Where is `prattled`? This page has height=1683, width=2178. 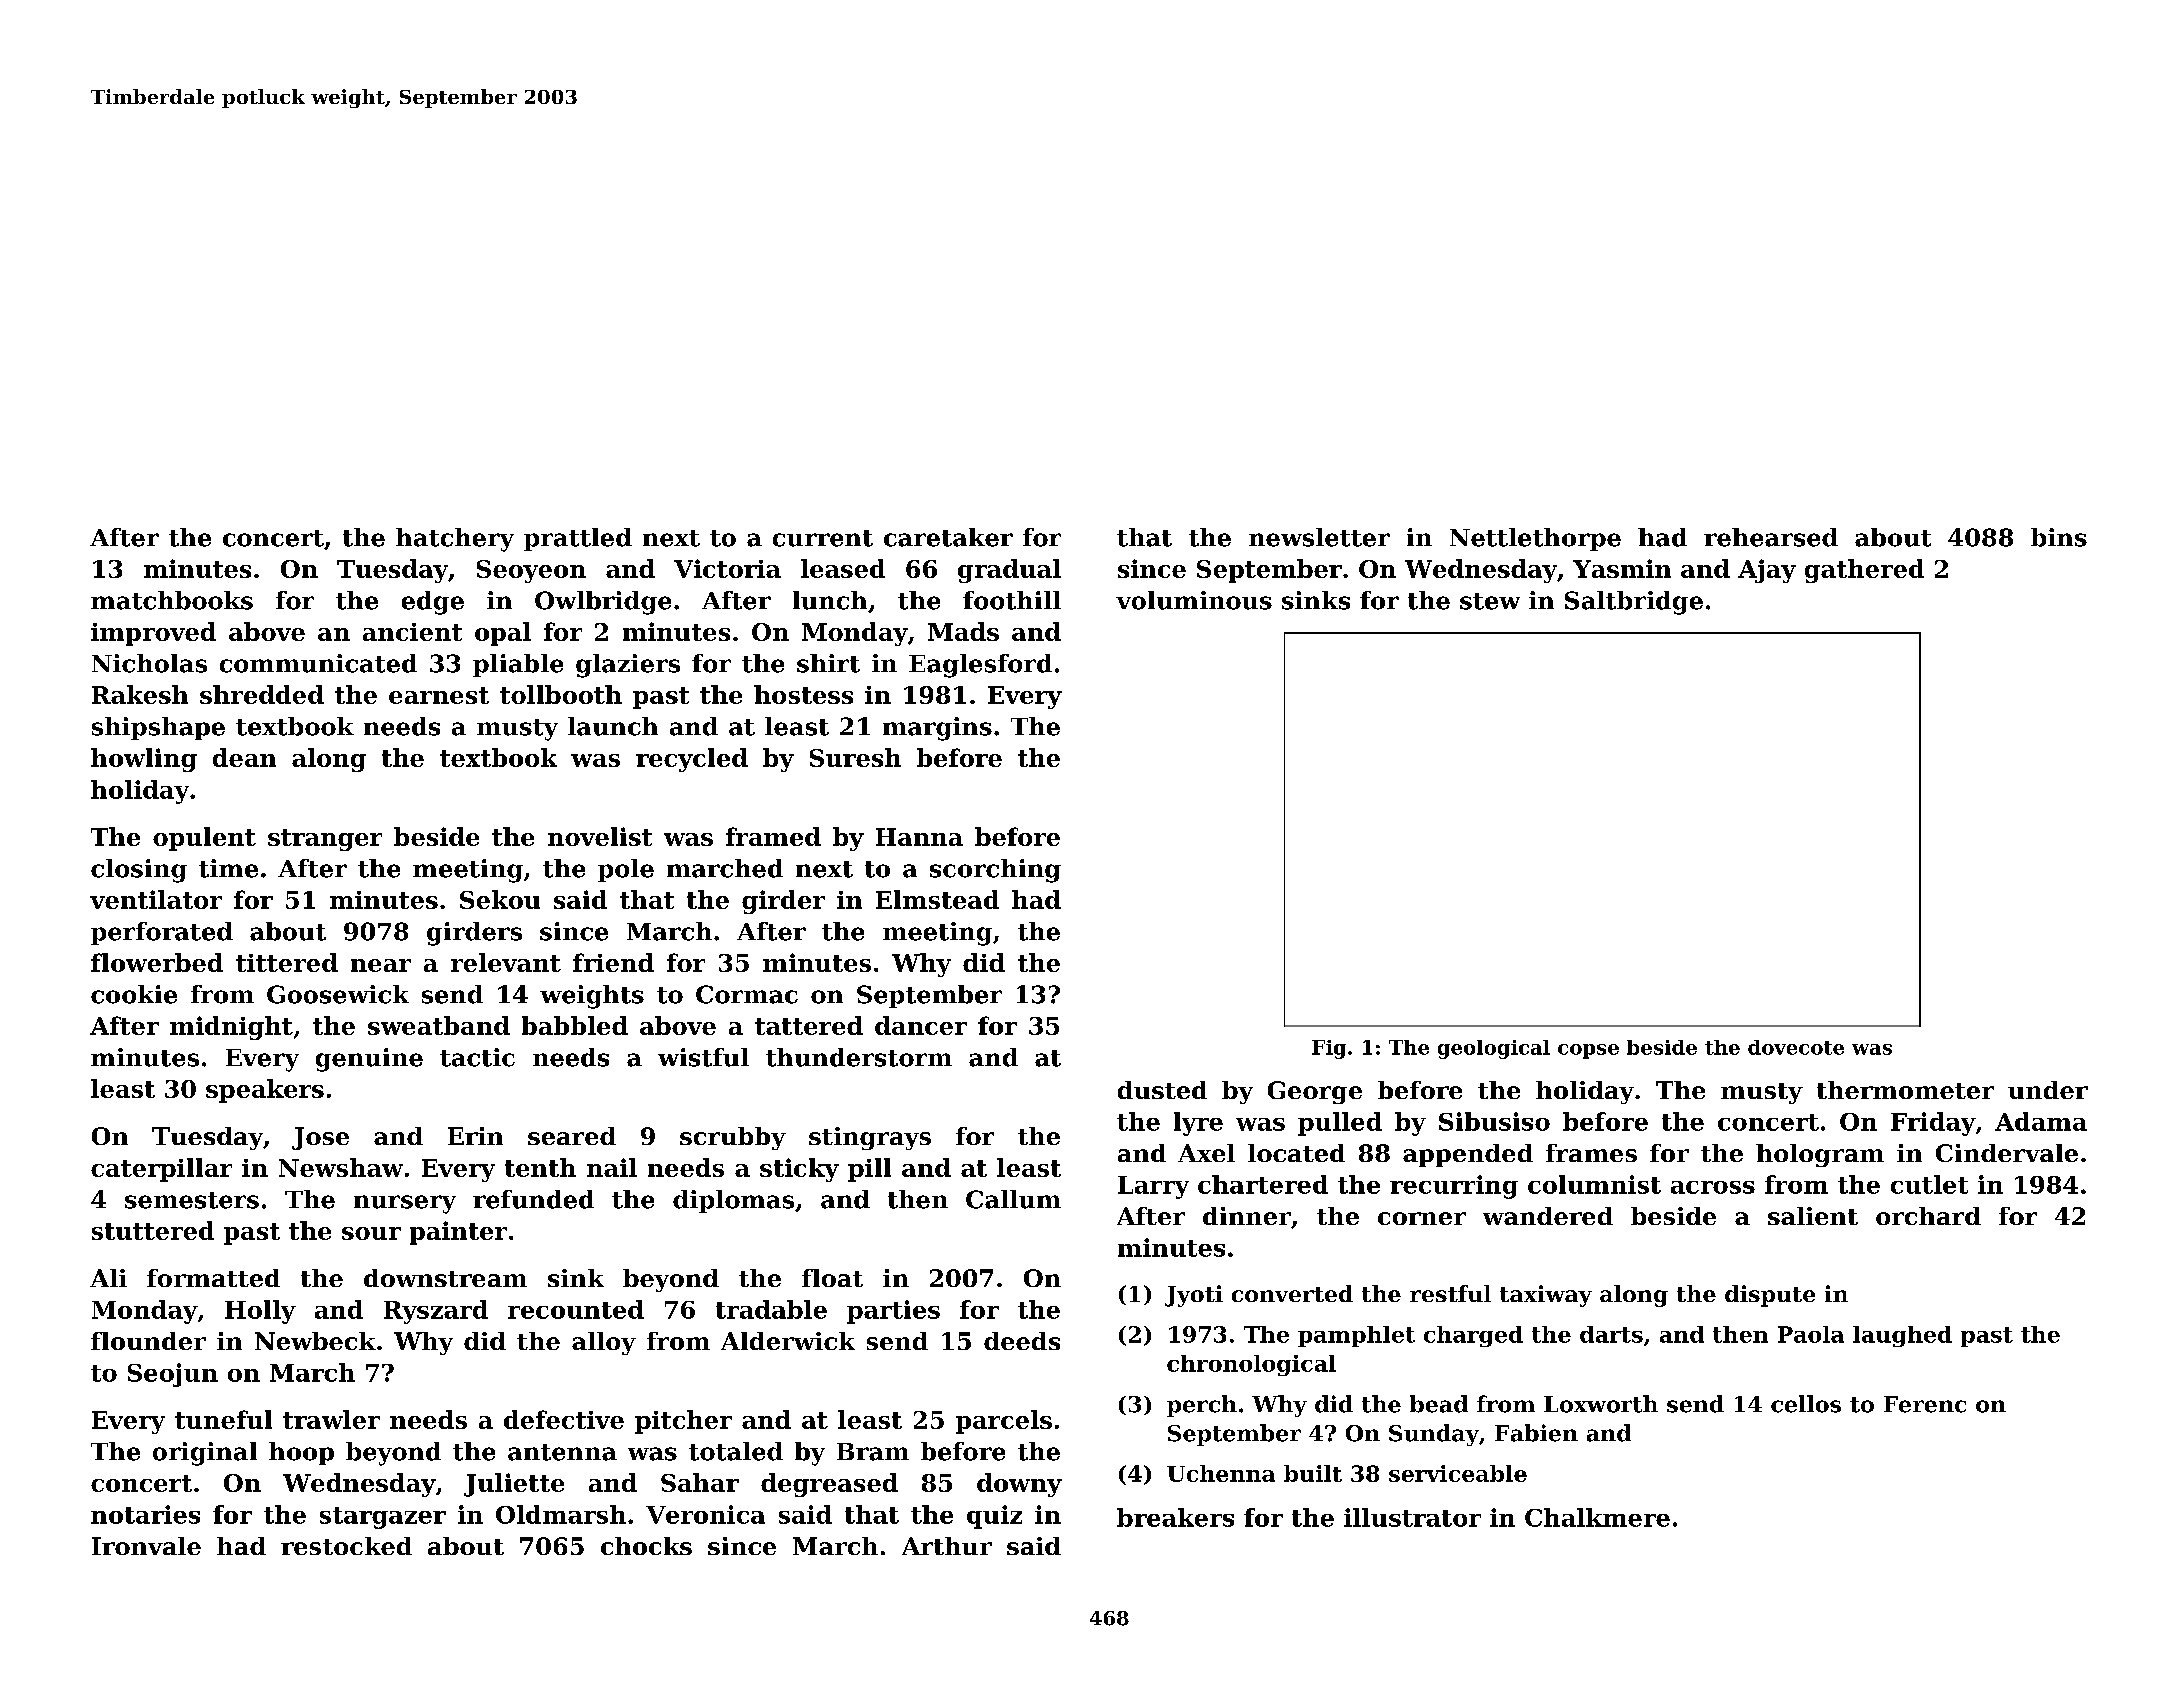
prattled is located at coordinates (578, 539).
